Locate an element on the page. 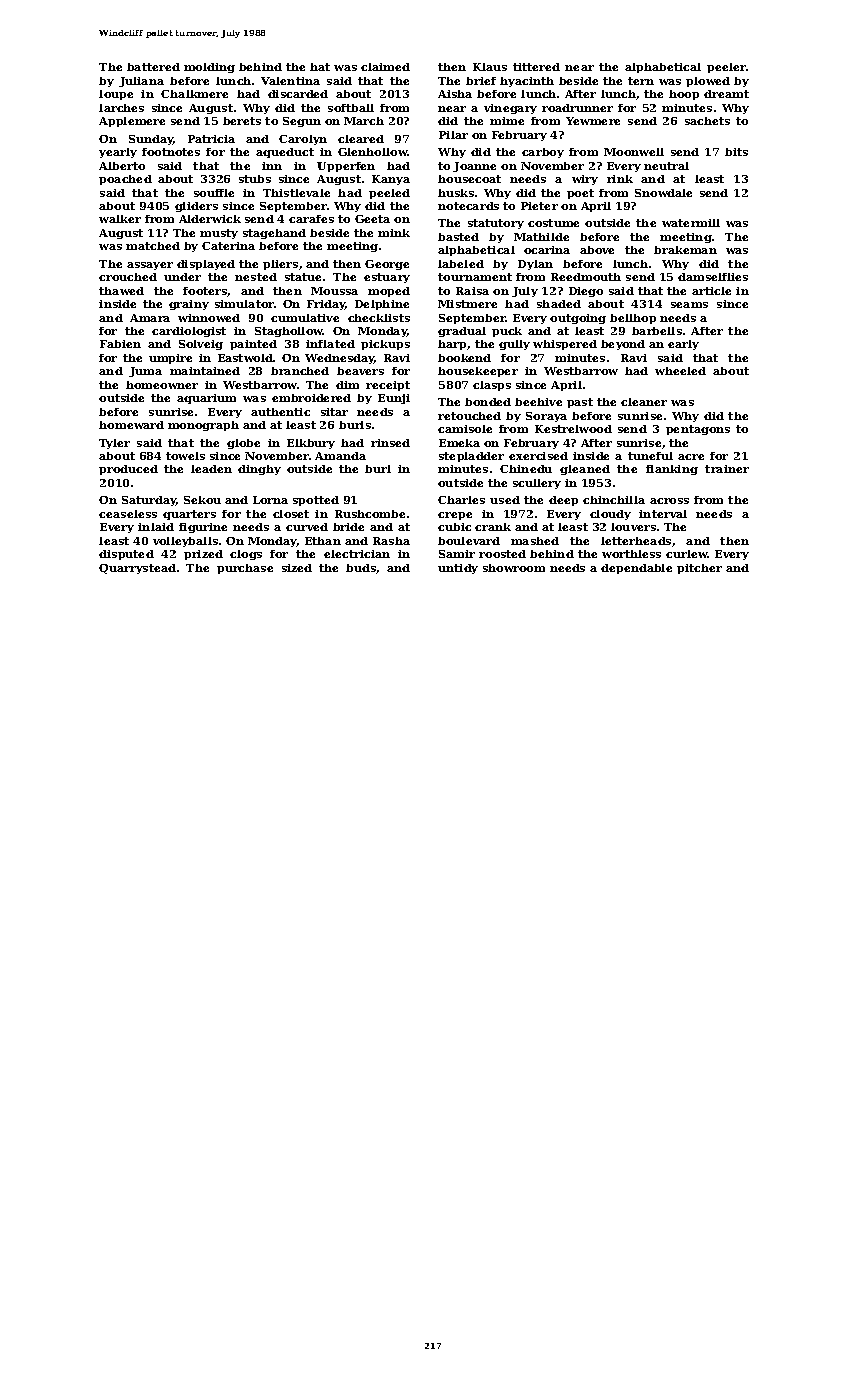 This document has width=849, height=1400. damselflies is located at coordinates (713, 277).
